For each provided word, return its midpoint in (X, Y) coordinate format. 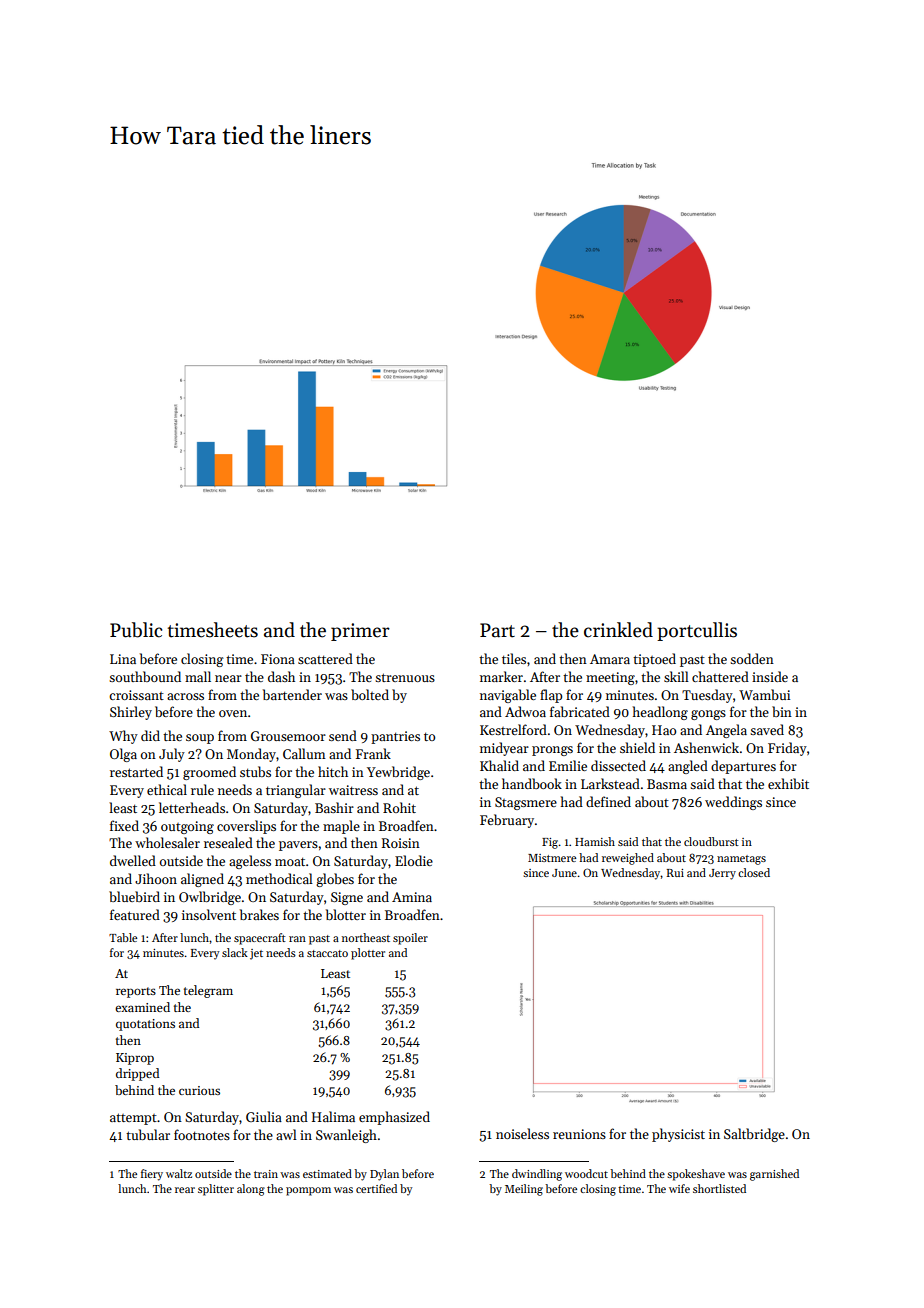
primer (360, 632)
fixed (124, 825)
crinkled (618, 630)
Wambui (764, 694)
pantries (395, 737)
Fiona (278, 659)
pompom (308, 1191)
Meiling (524, 1190)
